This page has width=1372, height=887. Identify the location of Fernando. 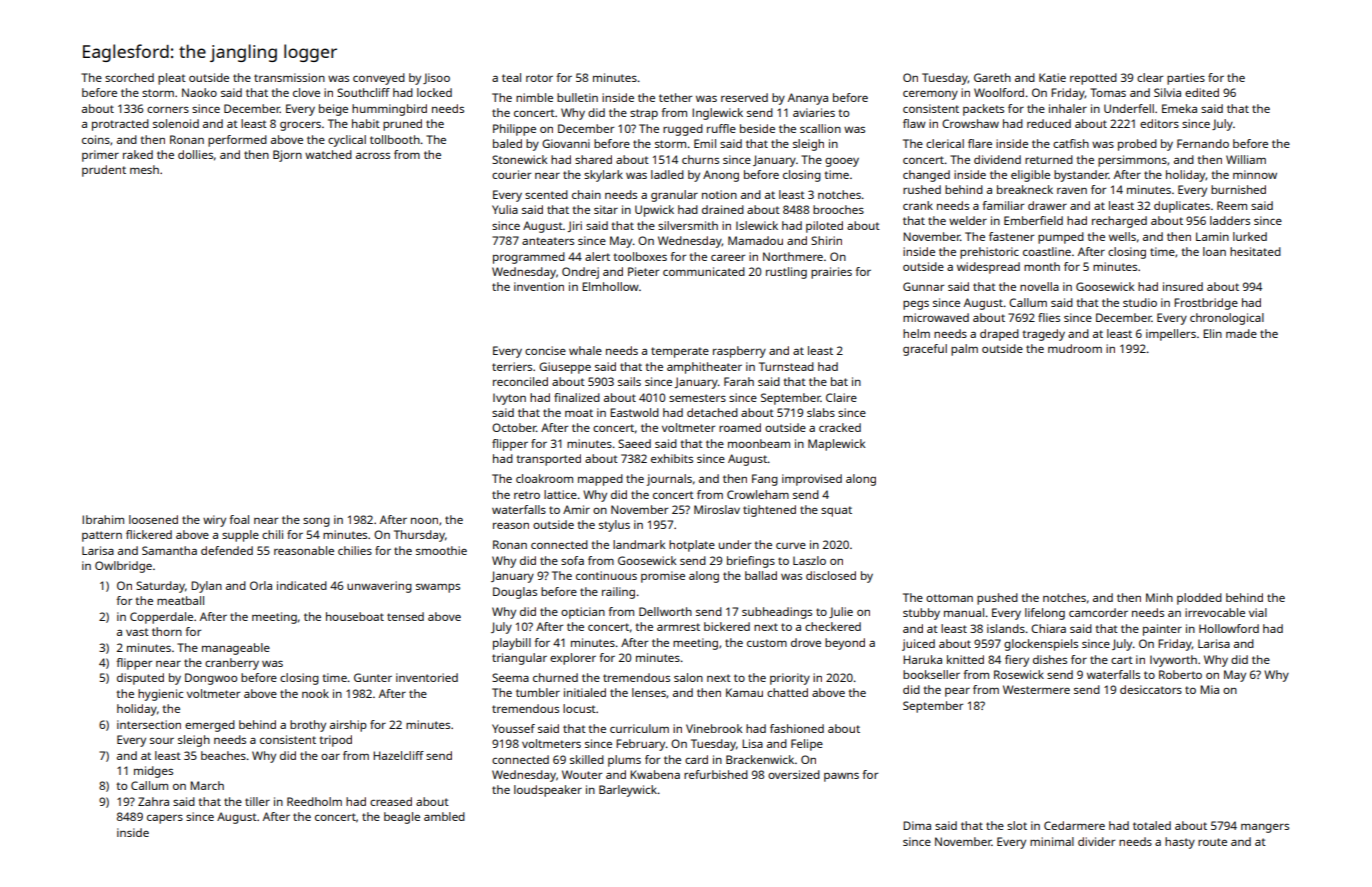
(1203, 143).
